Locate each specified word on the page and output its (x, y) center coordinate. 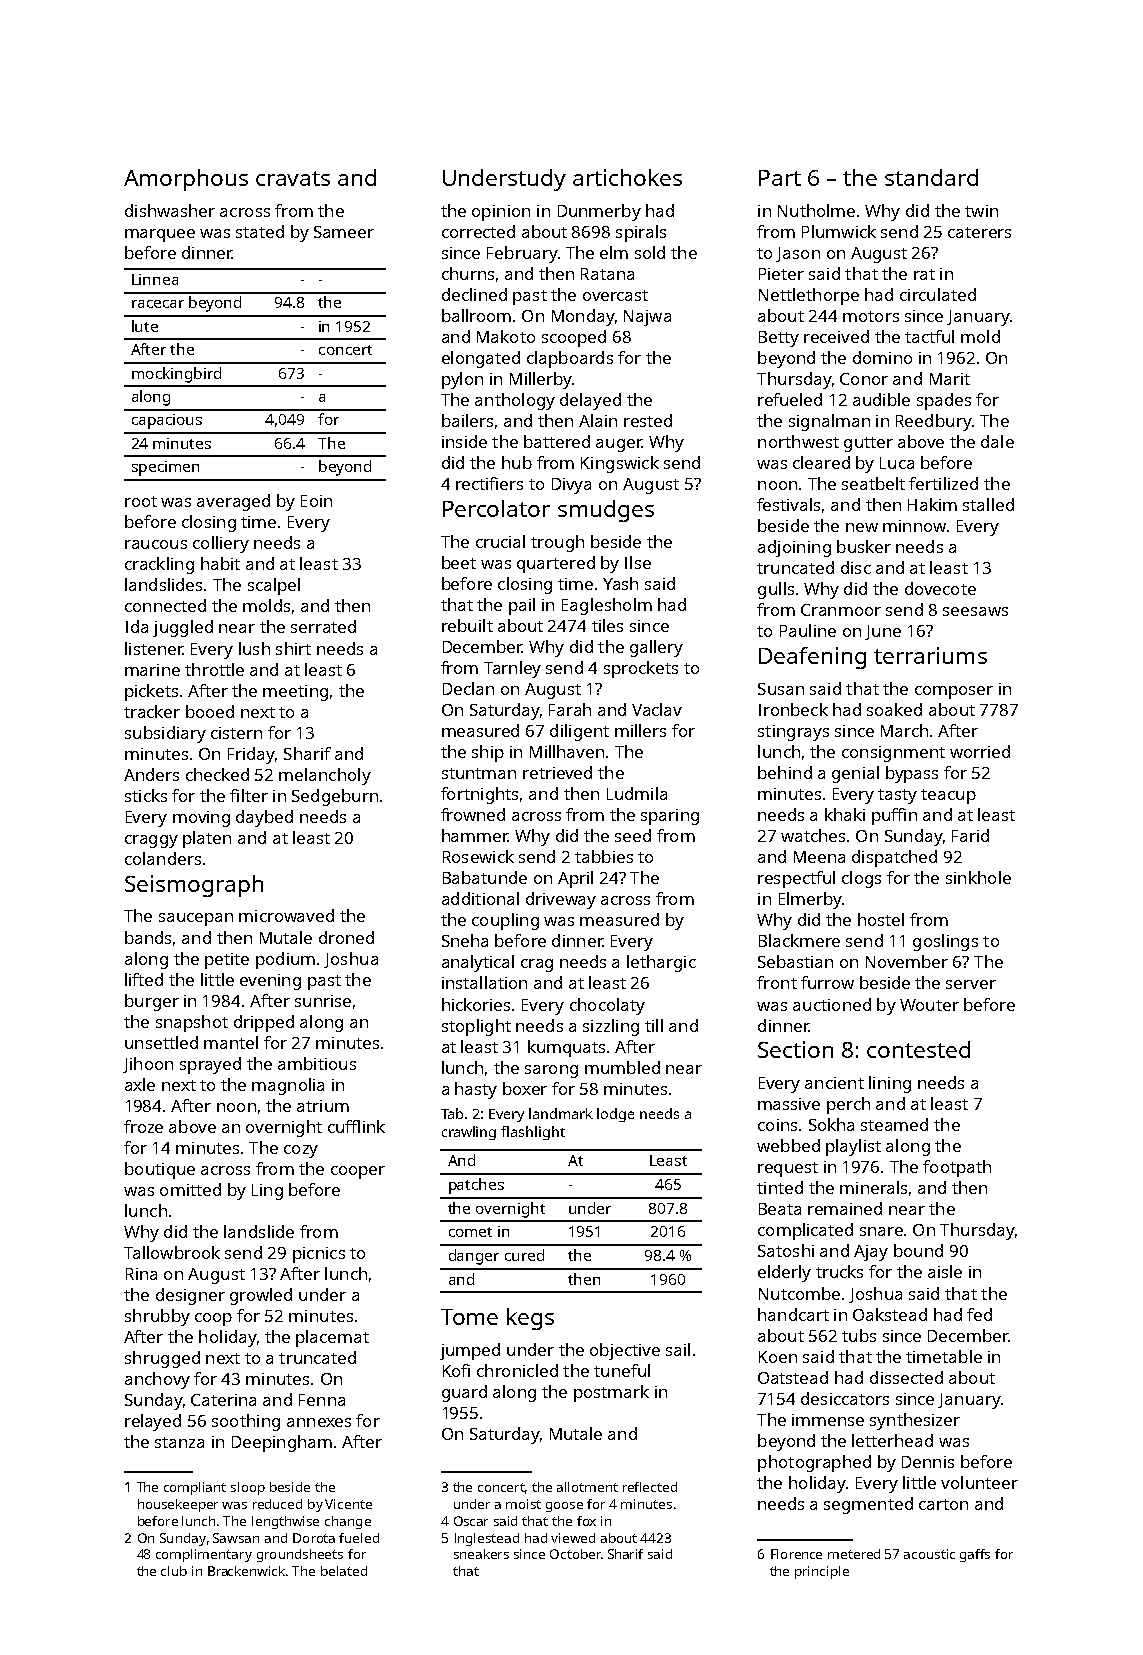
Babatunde (485, 877)
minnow (914, 526)
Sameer (344, 232)
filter (249, 795)
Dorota (314, 1538)
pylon (462, 380)
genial (855, 774)
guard (464, 1393)
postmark (611, 1393)
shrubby (157, 1317)
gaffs (975, 1555)
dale (997, 441)
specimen (165, 468)
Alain (598, 420)
